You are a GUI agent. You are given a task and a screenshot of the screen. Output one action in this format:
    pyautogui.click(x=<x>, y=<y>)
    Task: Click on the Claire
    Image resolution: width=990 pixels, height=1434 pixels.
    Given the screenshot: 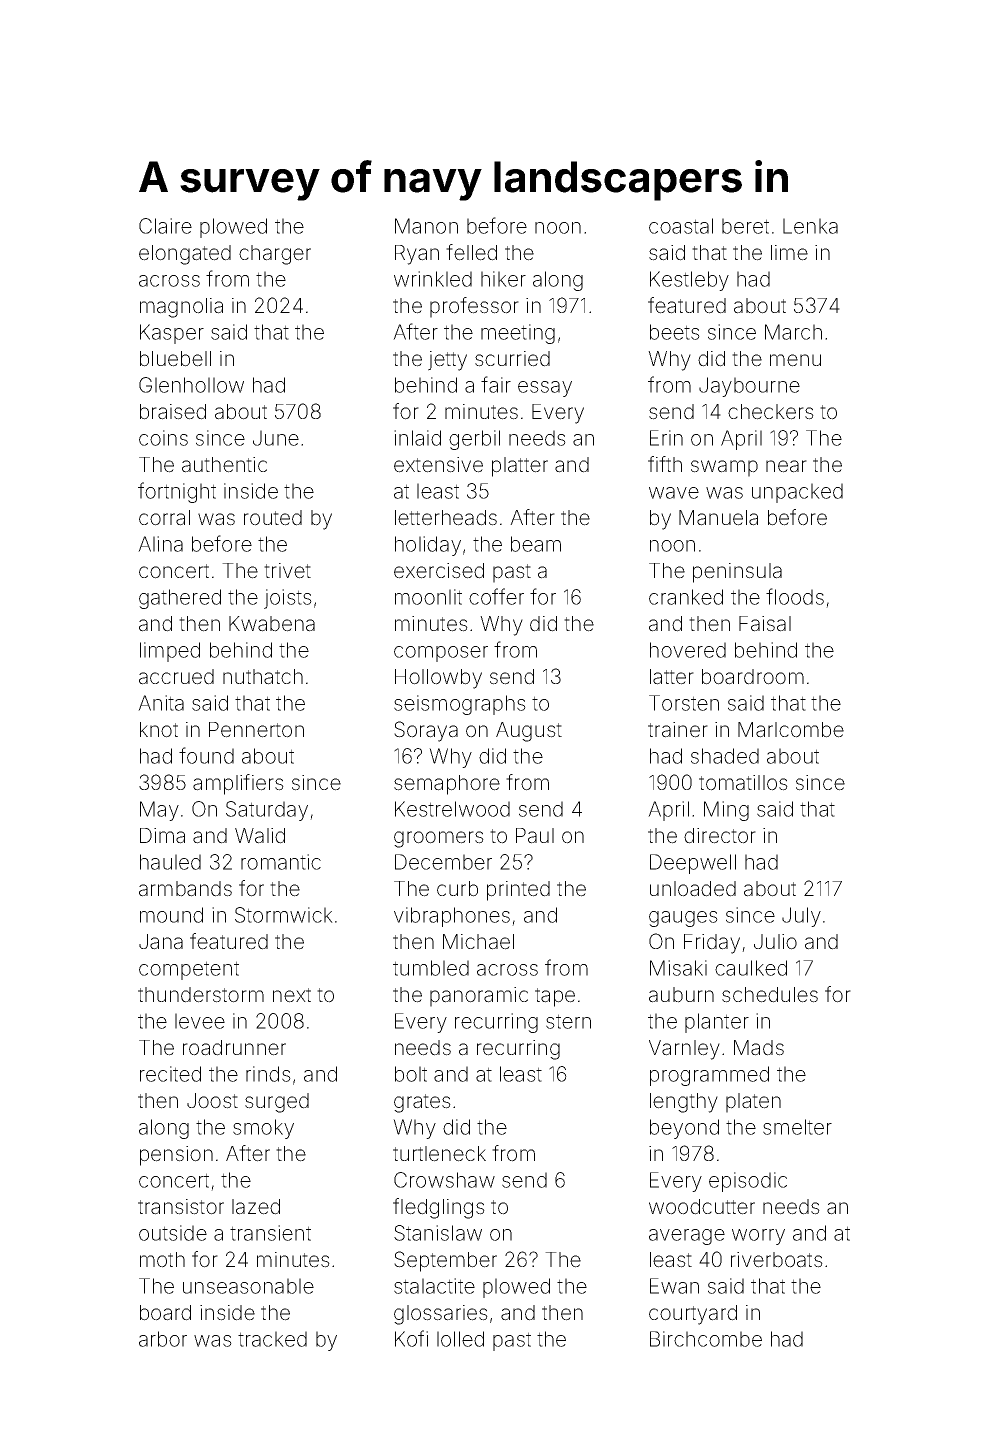 What is the action you would take?
    pyautogui.click(x=165, y=226)
